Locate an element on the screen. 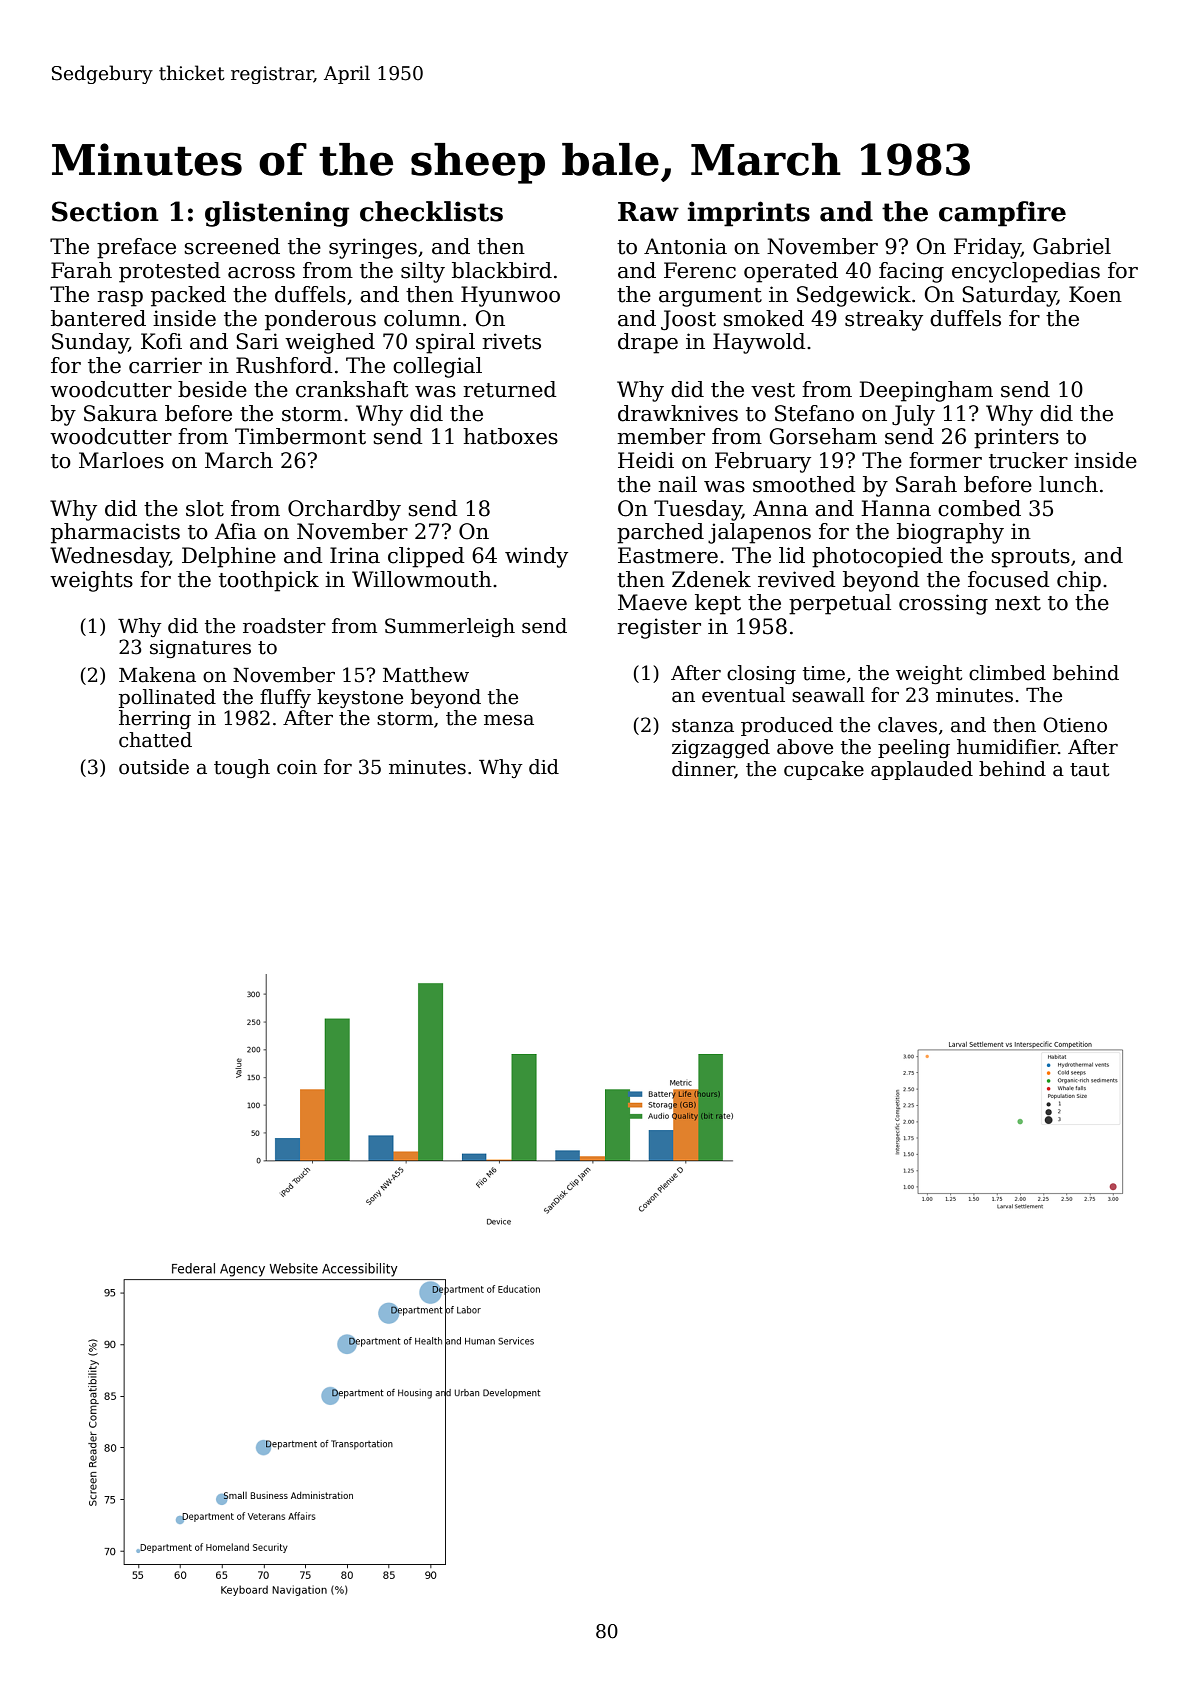 This screenshot has width=1190, height=1684. glistening is located at coordinates (277, 214).
